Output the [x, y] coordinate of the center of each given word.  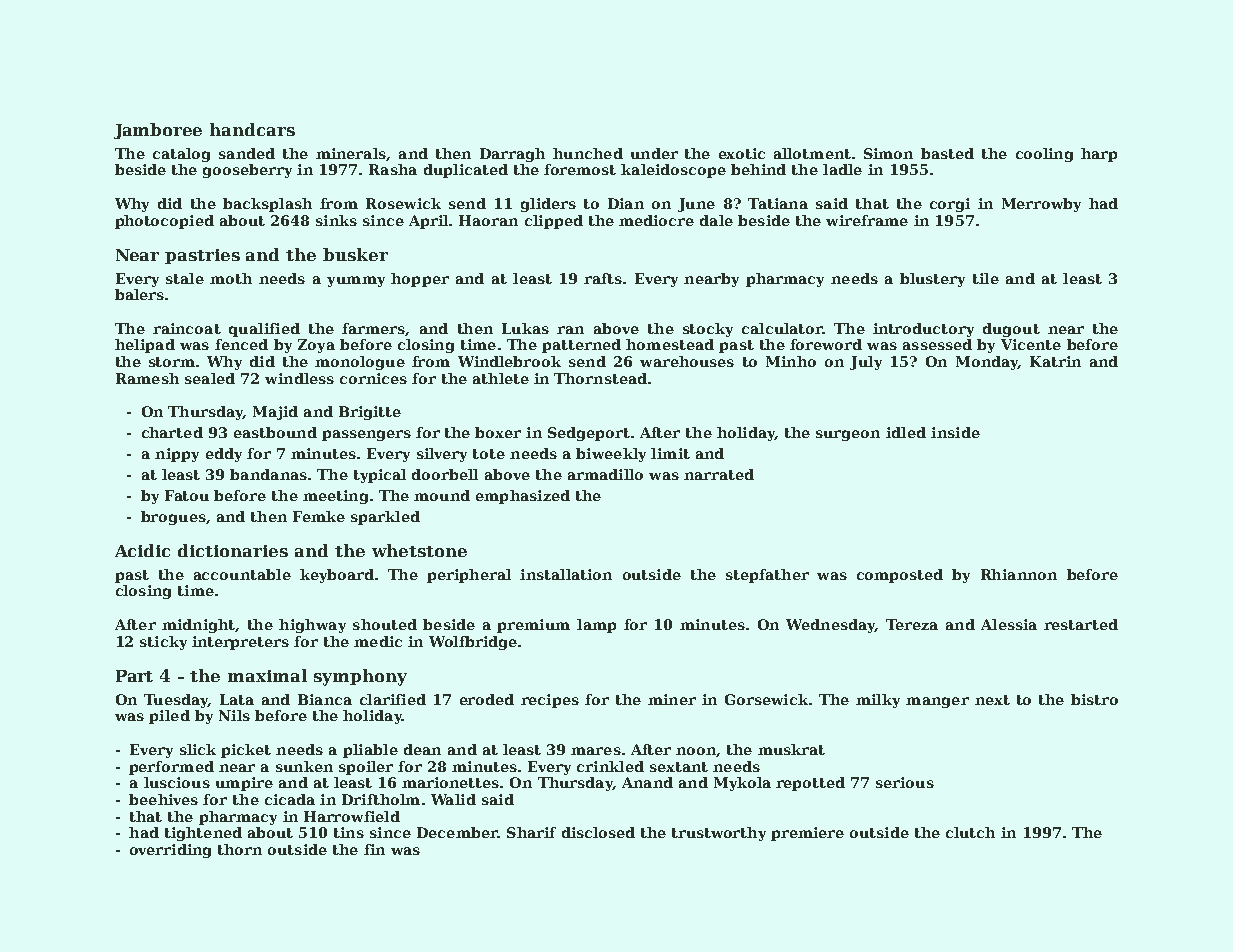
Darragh [512, 155]
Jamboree [158, 131]
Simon [888, 153]
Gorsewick [766, 699]
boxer [498, 432]
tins [349, 832]
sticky [163, 643]
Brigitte [370, 413]
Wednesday [830, 626]
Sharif [531, 832]
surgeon [848, 435]
